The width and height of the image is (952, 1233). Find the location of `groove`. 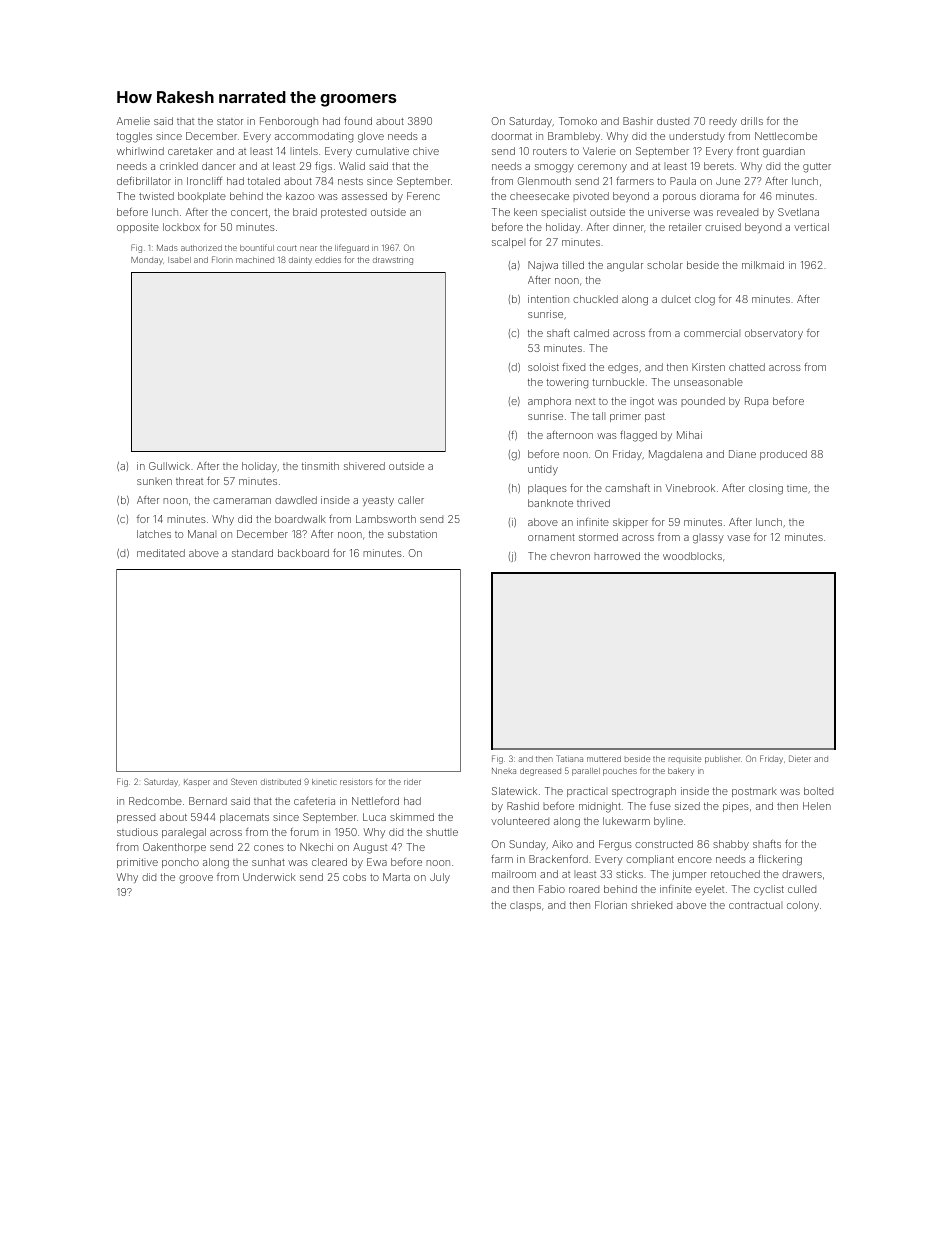

groove is located at coordinates (196, 879).
